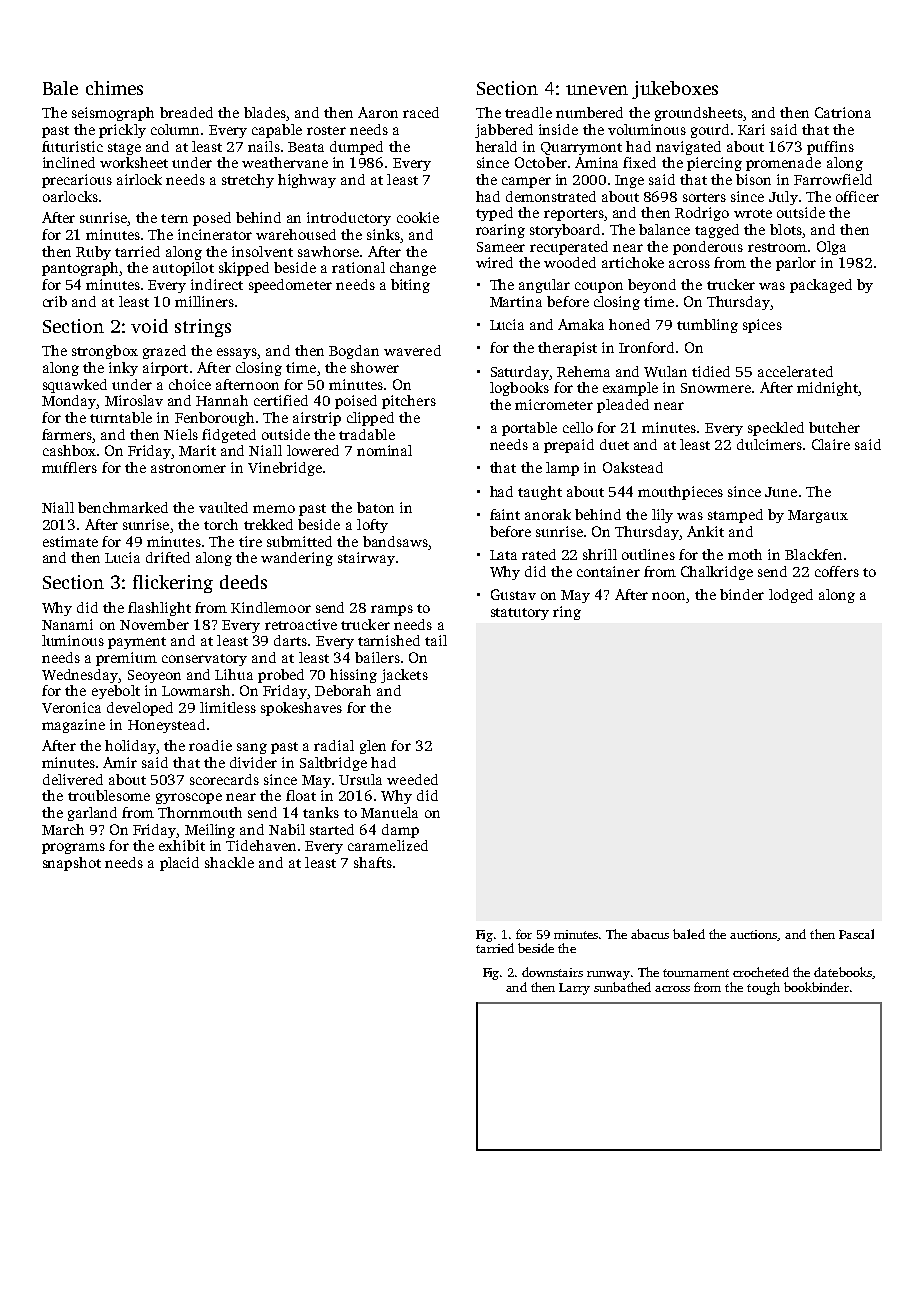 The height and width of the image is (1308, 924). What do you see at coordinates (410, 286) in the image?
I see `biting` at bounding box center [410, 286].
